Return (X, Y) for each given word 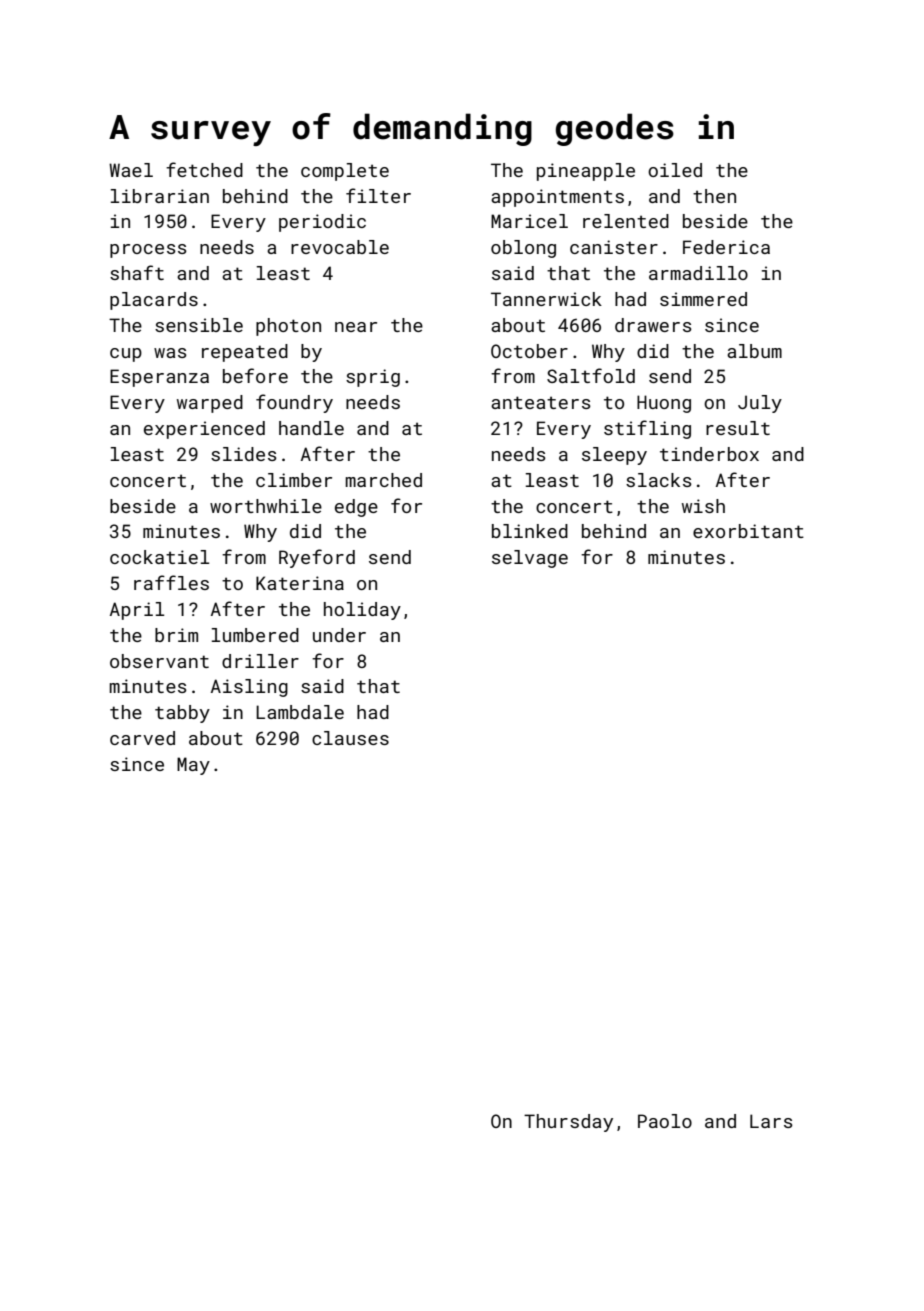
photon (288, 327)
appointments (557, 198)
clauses (350, 738)
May (193, 766)
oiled (675, 170)
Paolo (665, 1121)
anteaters (541, 402)
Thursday (568, 1123)
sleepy (614, 456)
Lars (771, 1121)
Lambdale (300, 712)
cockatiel (159, 557)
